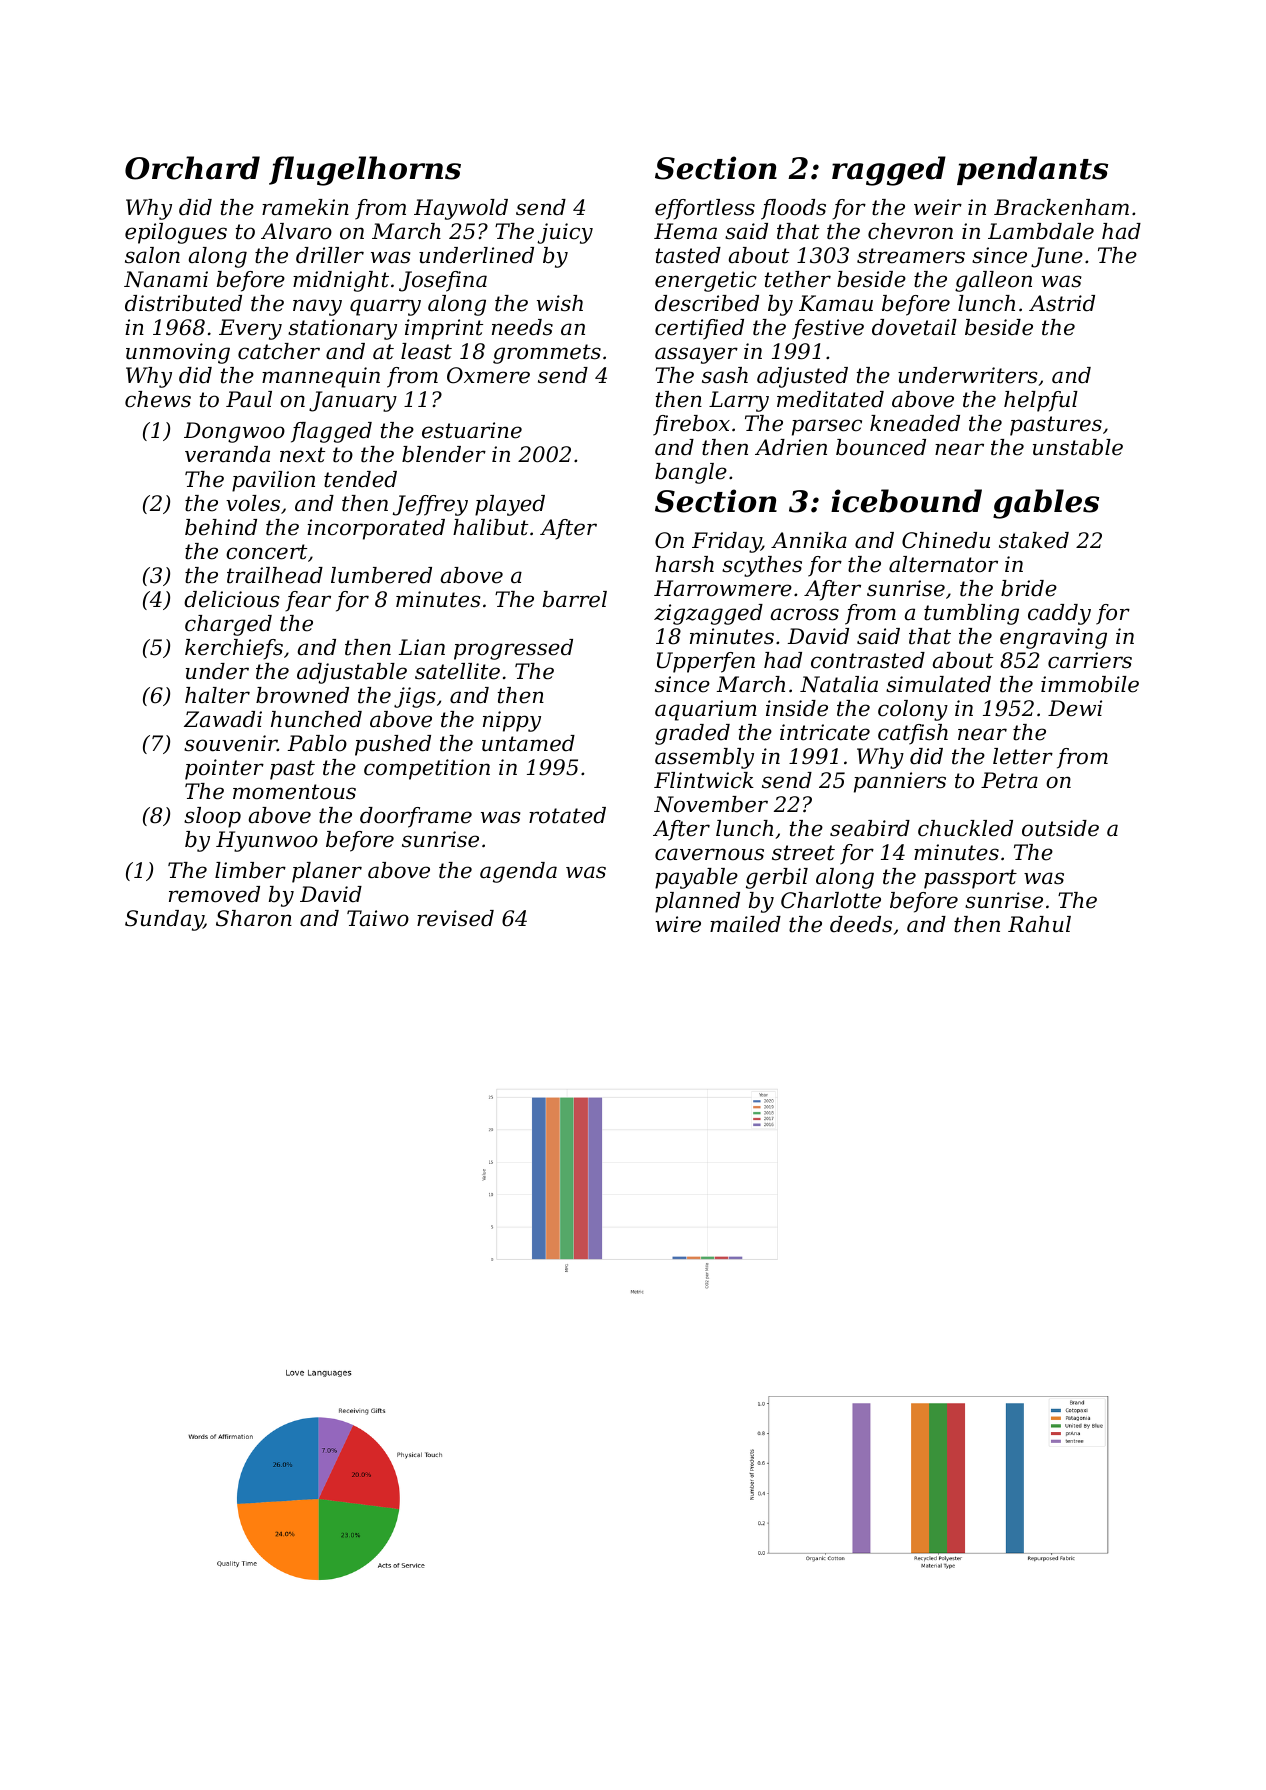  Describe the element at coordinates (223, 719) in the document. I see `Zawadi` at that location.
